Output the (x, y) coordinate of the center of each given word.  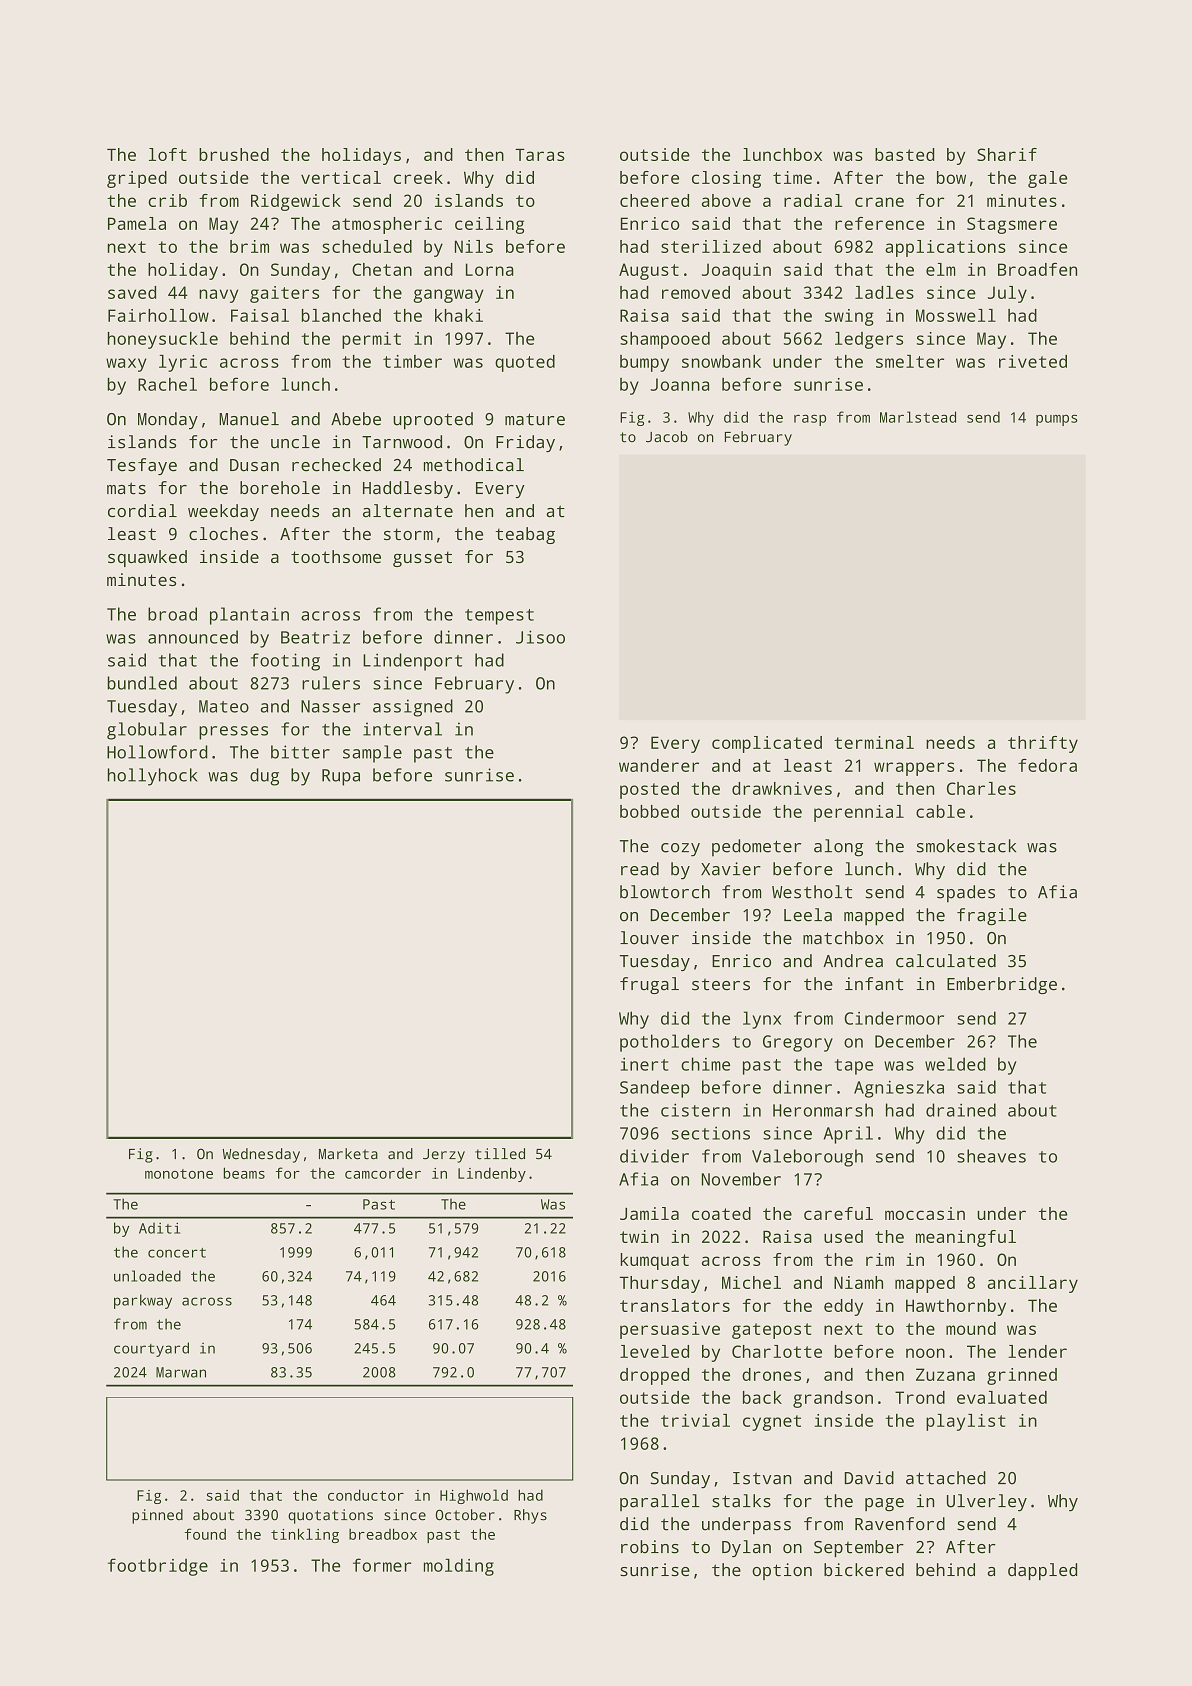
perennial (859, 813)
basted (904, 154)
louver (649, 938)
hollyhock (152, 777)
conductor (366, 1495)
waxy (126, 365)
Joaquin (736, 271)
